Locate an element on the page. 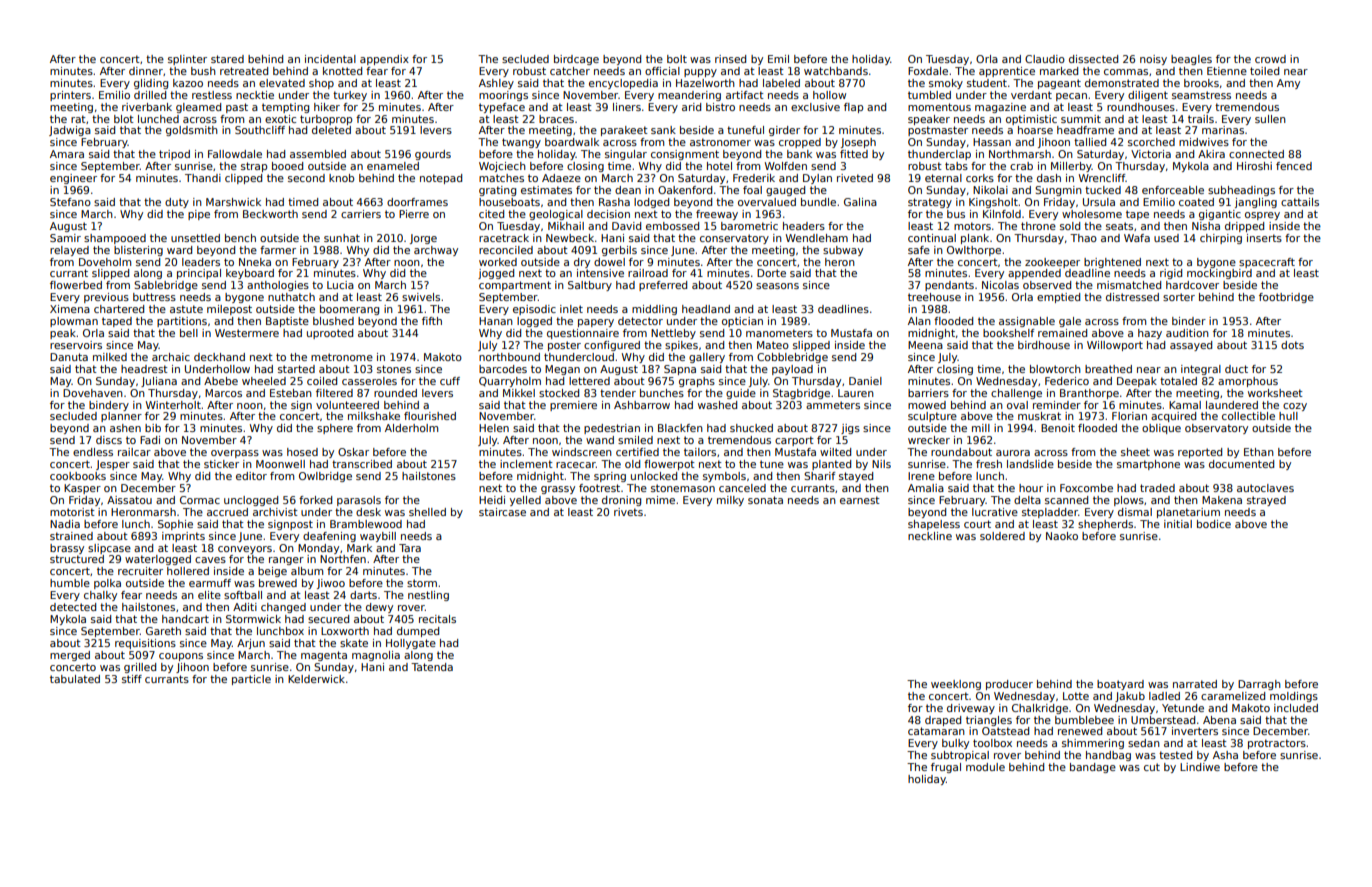 The width and height of the document is (1372, 887). tabulated is located at coordinates (75, 679).
